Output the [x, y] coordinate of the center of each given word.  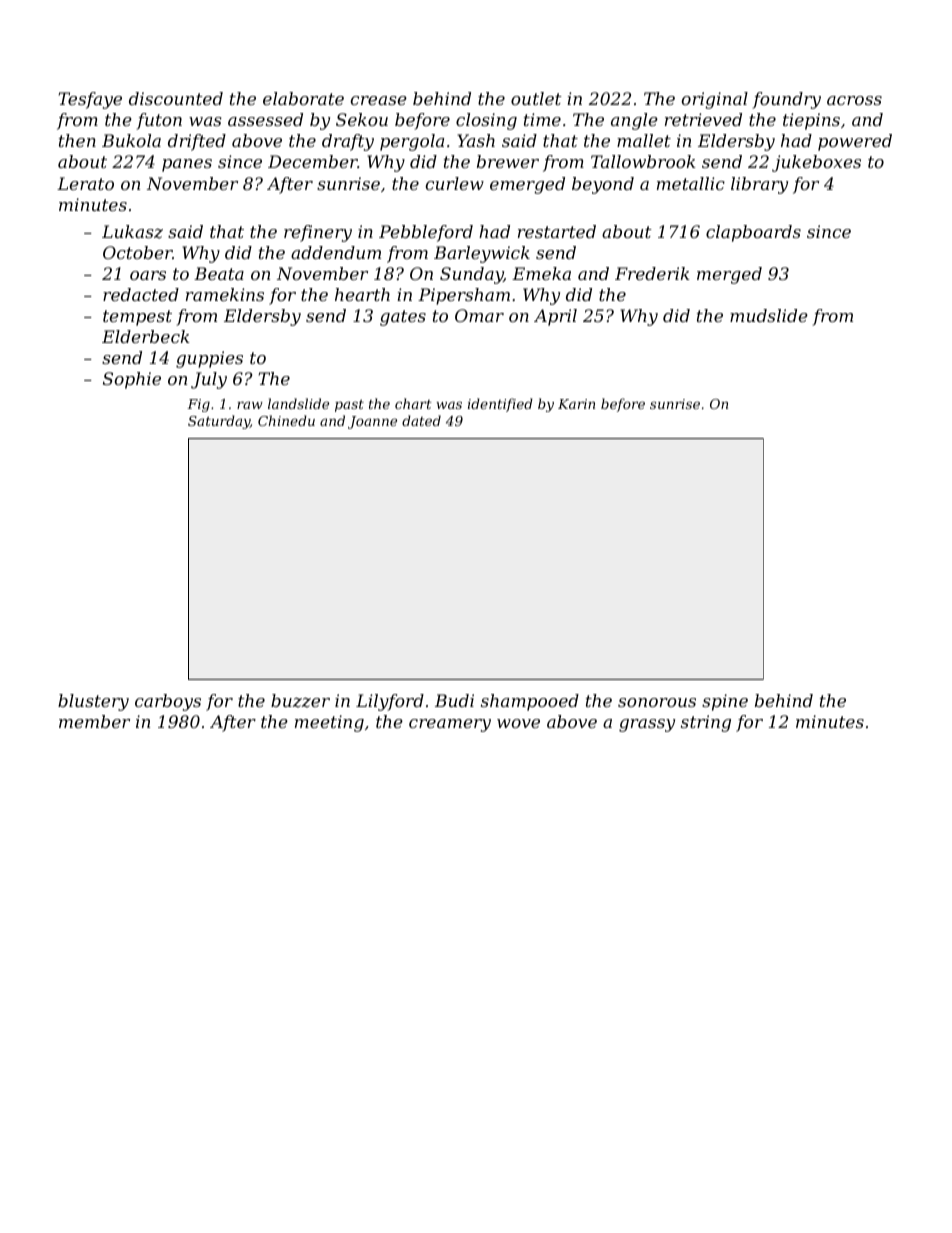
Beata [219, 273]
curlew [455, 183]
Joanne [372, 422]
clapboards [753, 233]
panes [187, 165]
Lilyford [390, 702]
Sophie [132, 380]
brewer [508, 161]
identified [500, 405]
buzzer [300, 701]
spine [725, 702]
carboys [168, 702]
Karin [576, 404]
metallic [691, 183]
